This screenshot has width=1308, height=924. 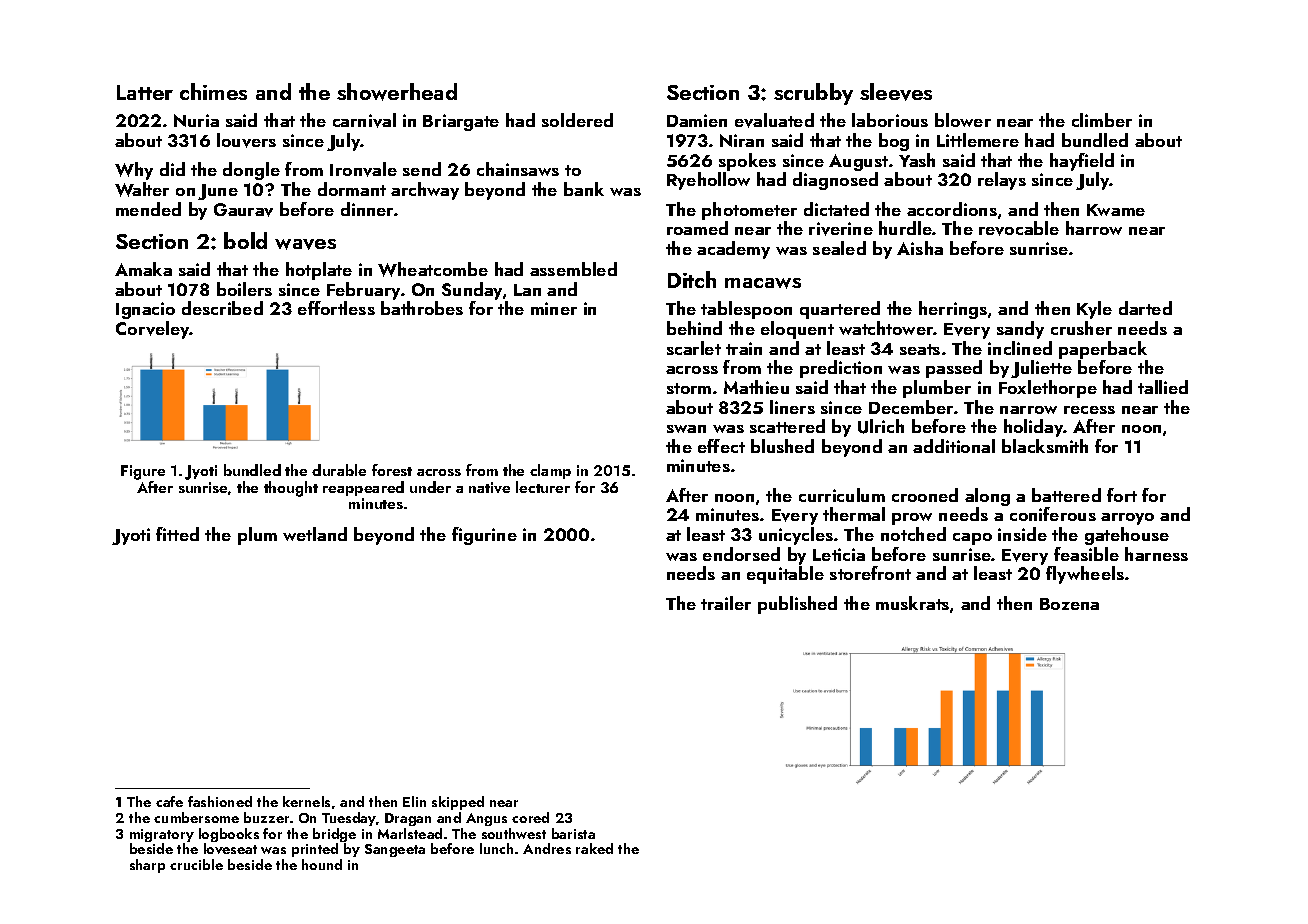 I want to click on trailer, so click(x=726, y=603).
